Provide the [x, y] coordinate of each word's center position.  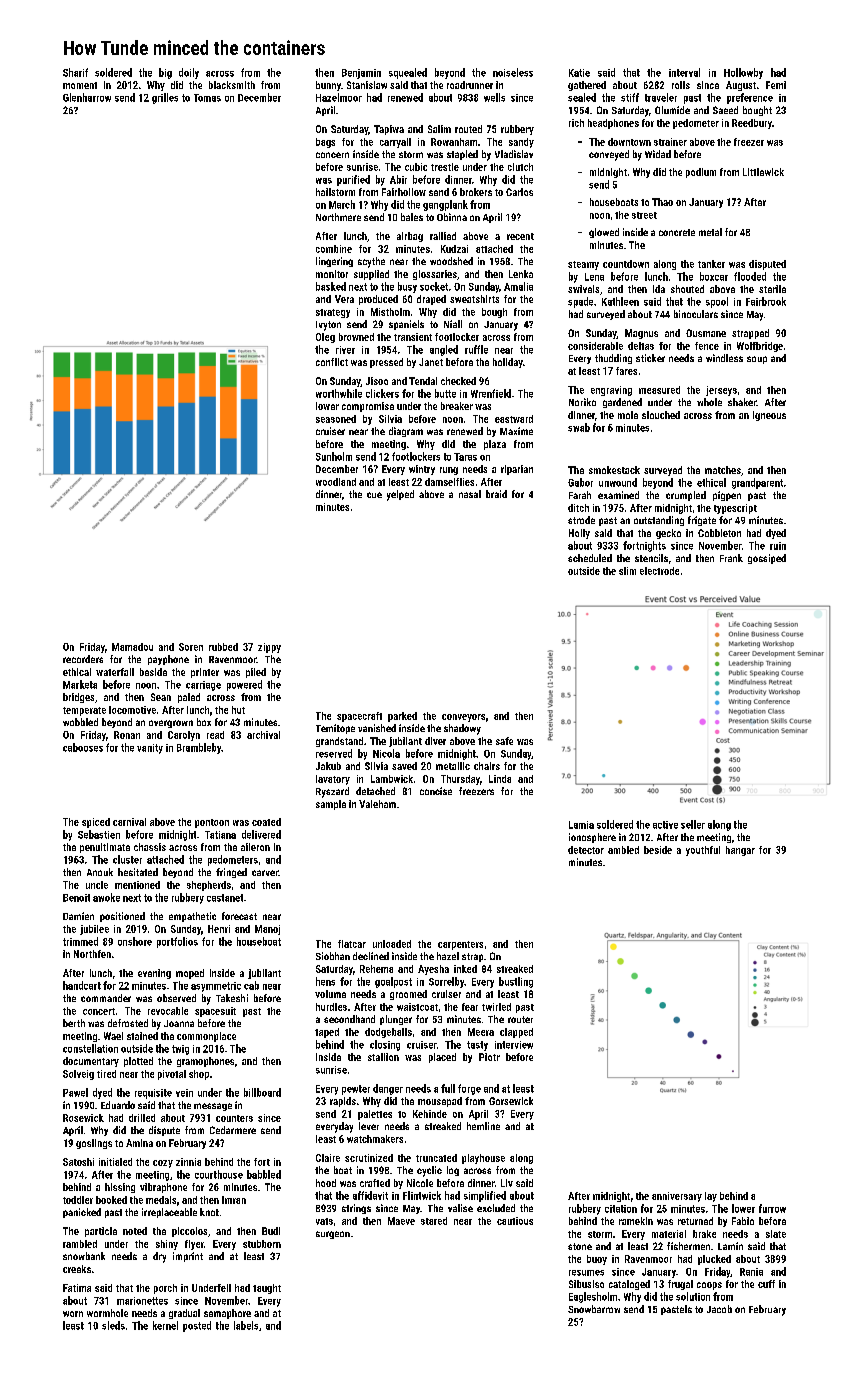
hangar [740, 851]
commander [106, 998]
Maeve [401, 1221]
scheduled [590, 558]
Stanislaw [367, 85]
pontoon [212, 823]
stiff [630, 97]
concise [436, 791]
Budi [271, 1231]
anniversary [677, 1197]
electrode [659, 571]
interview [514, 1045]
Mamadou [132, 647]
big [165, 73]
